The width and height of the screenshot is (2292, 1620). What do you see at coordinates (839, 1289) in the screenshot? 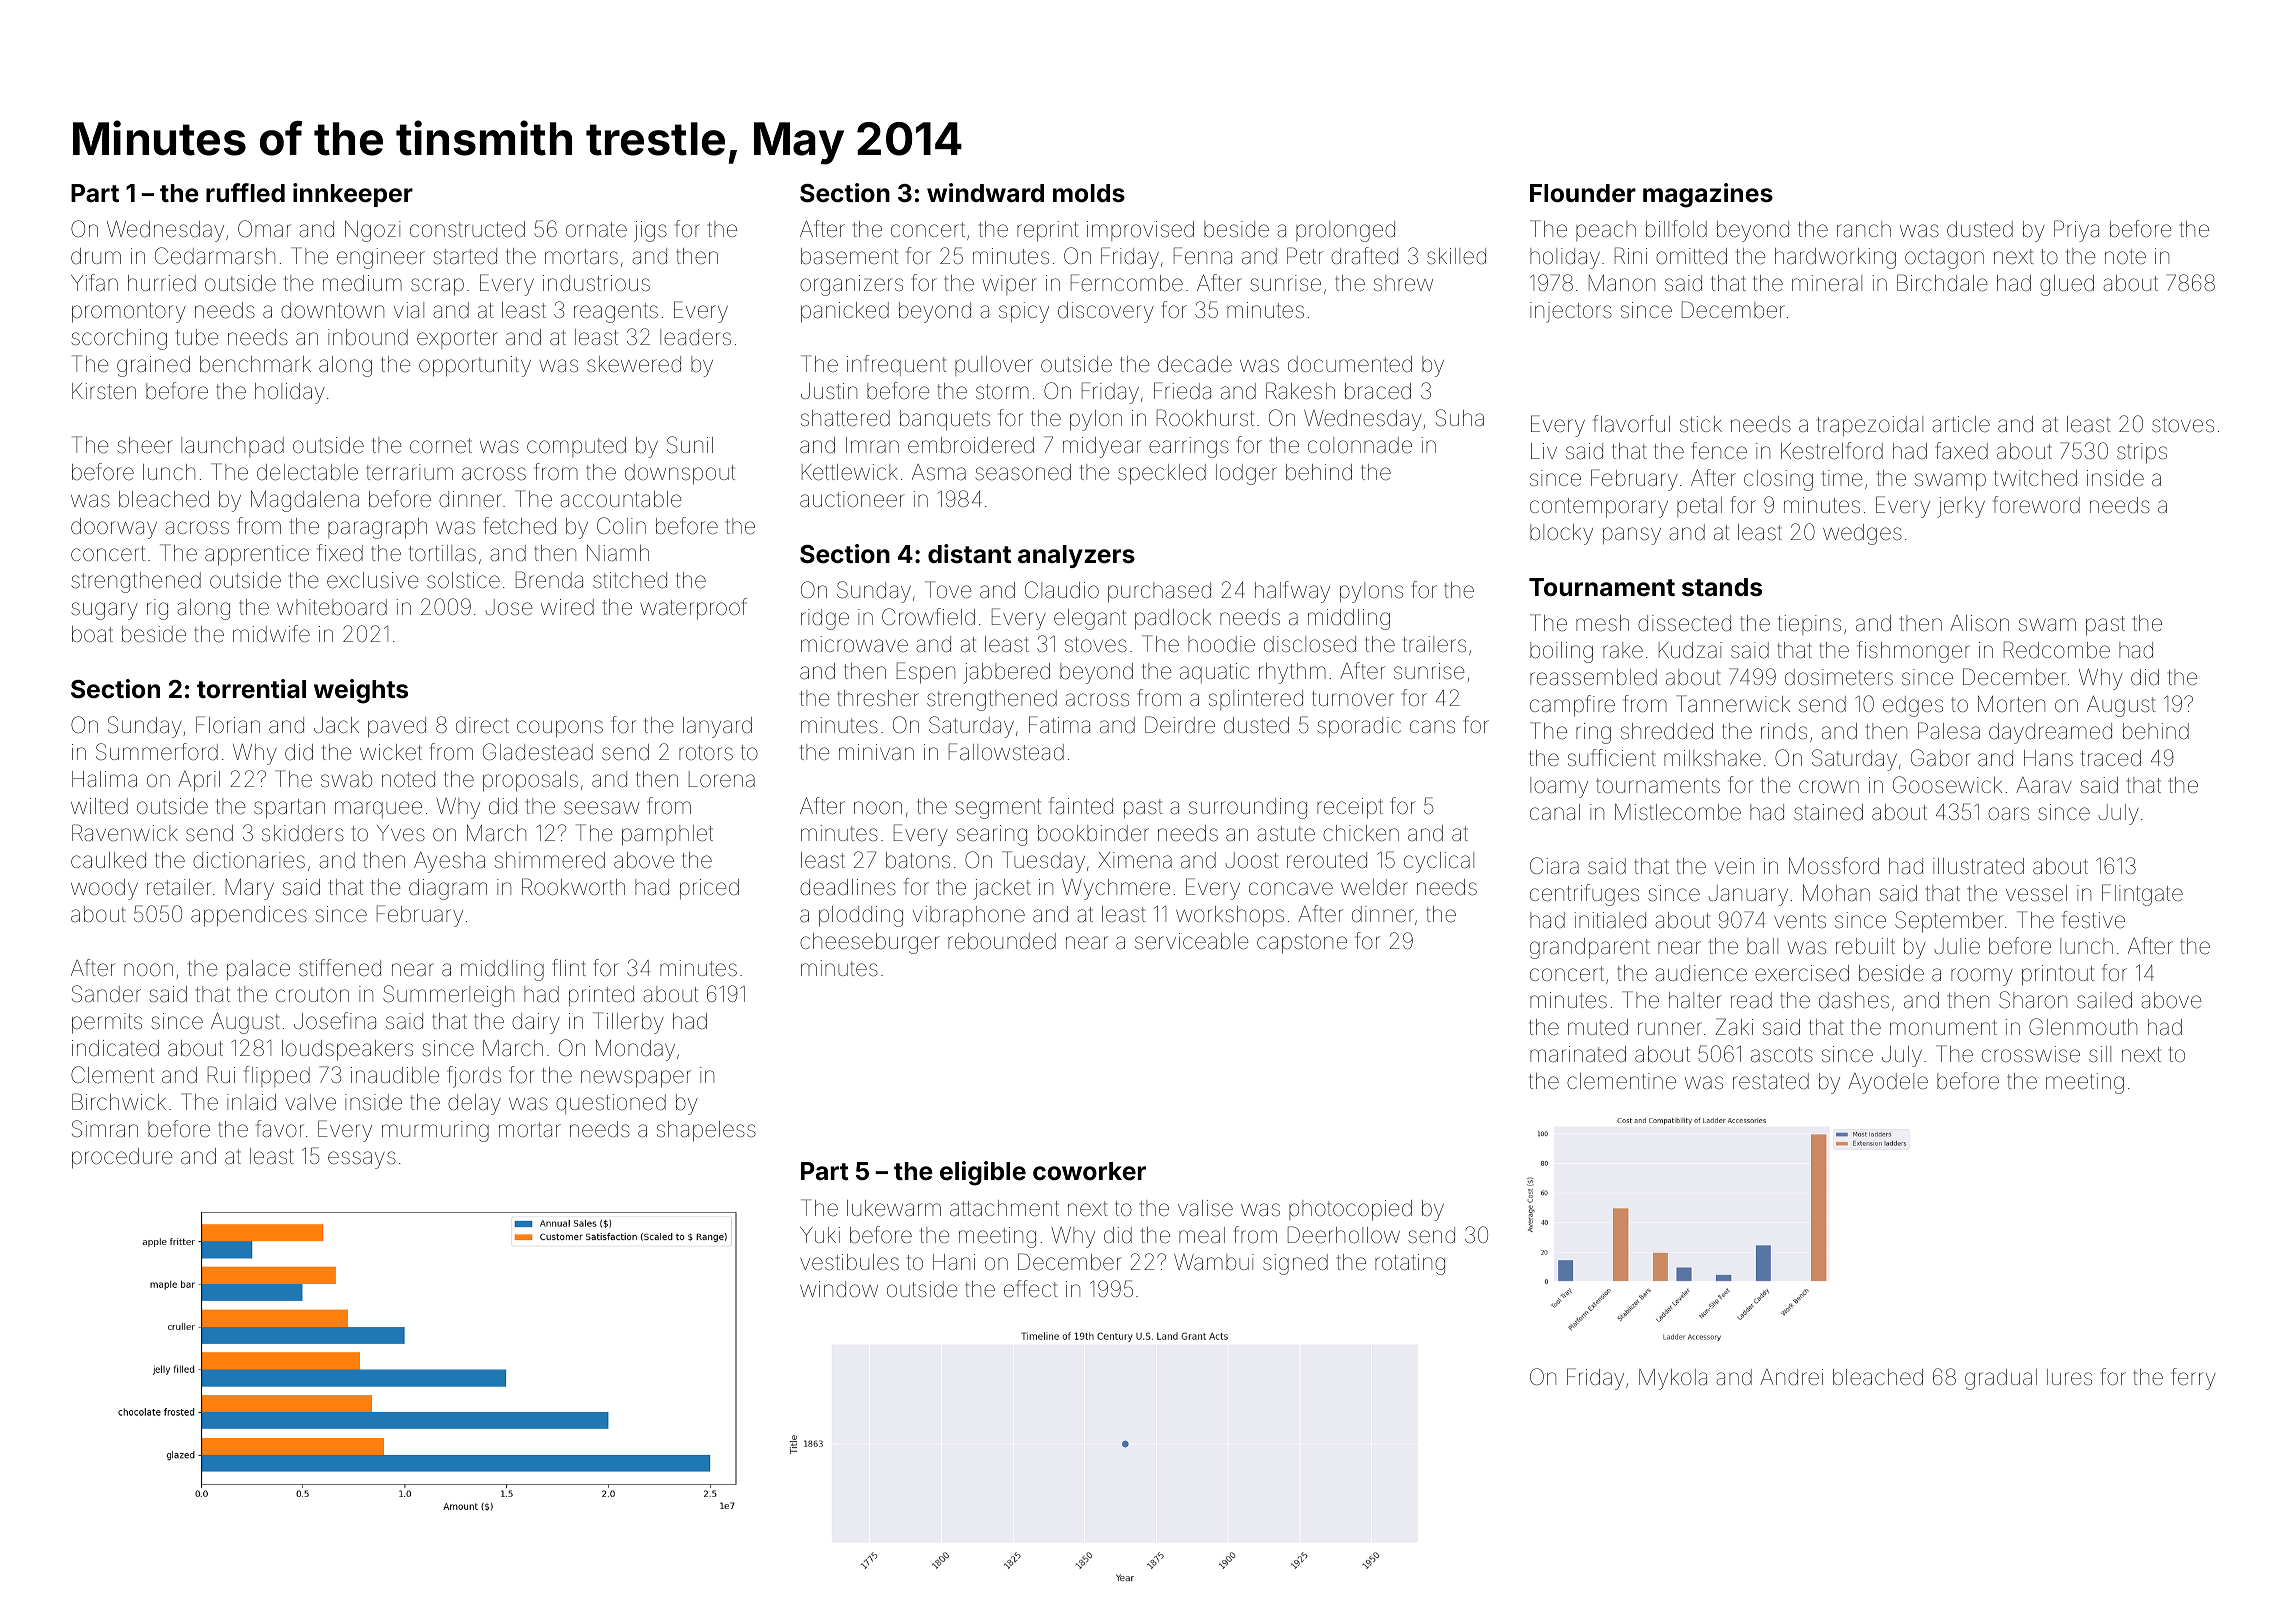
I see `window` at bounding box center [839, 1289].
